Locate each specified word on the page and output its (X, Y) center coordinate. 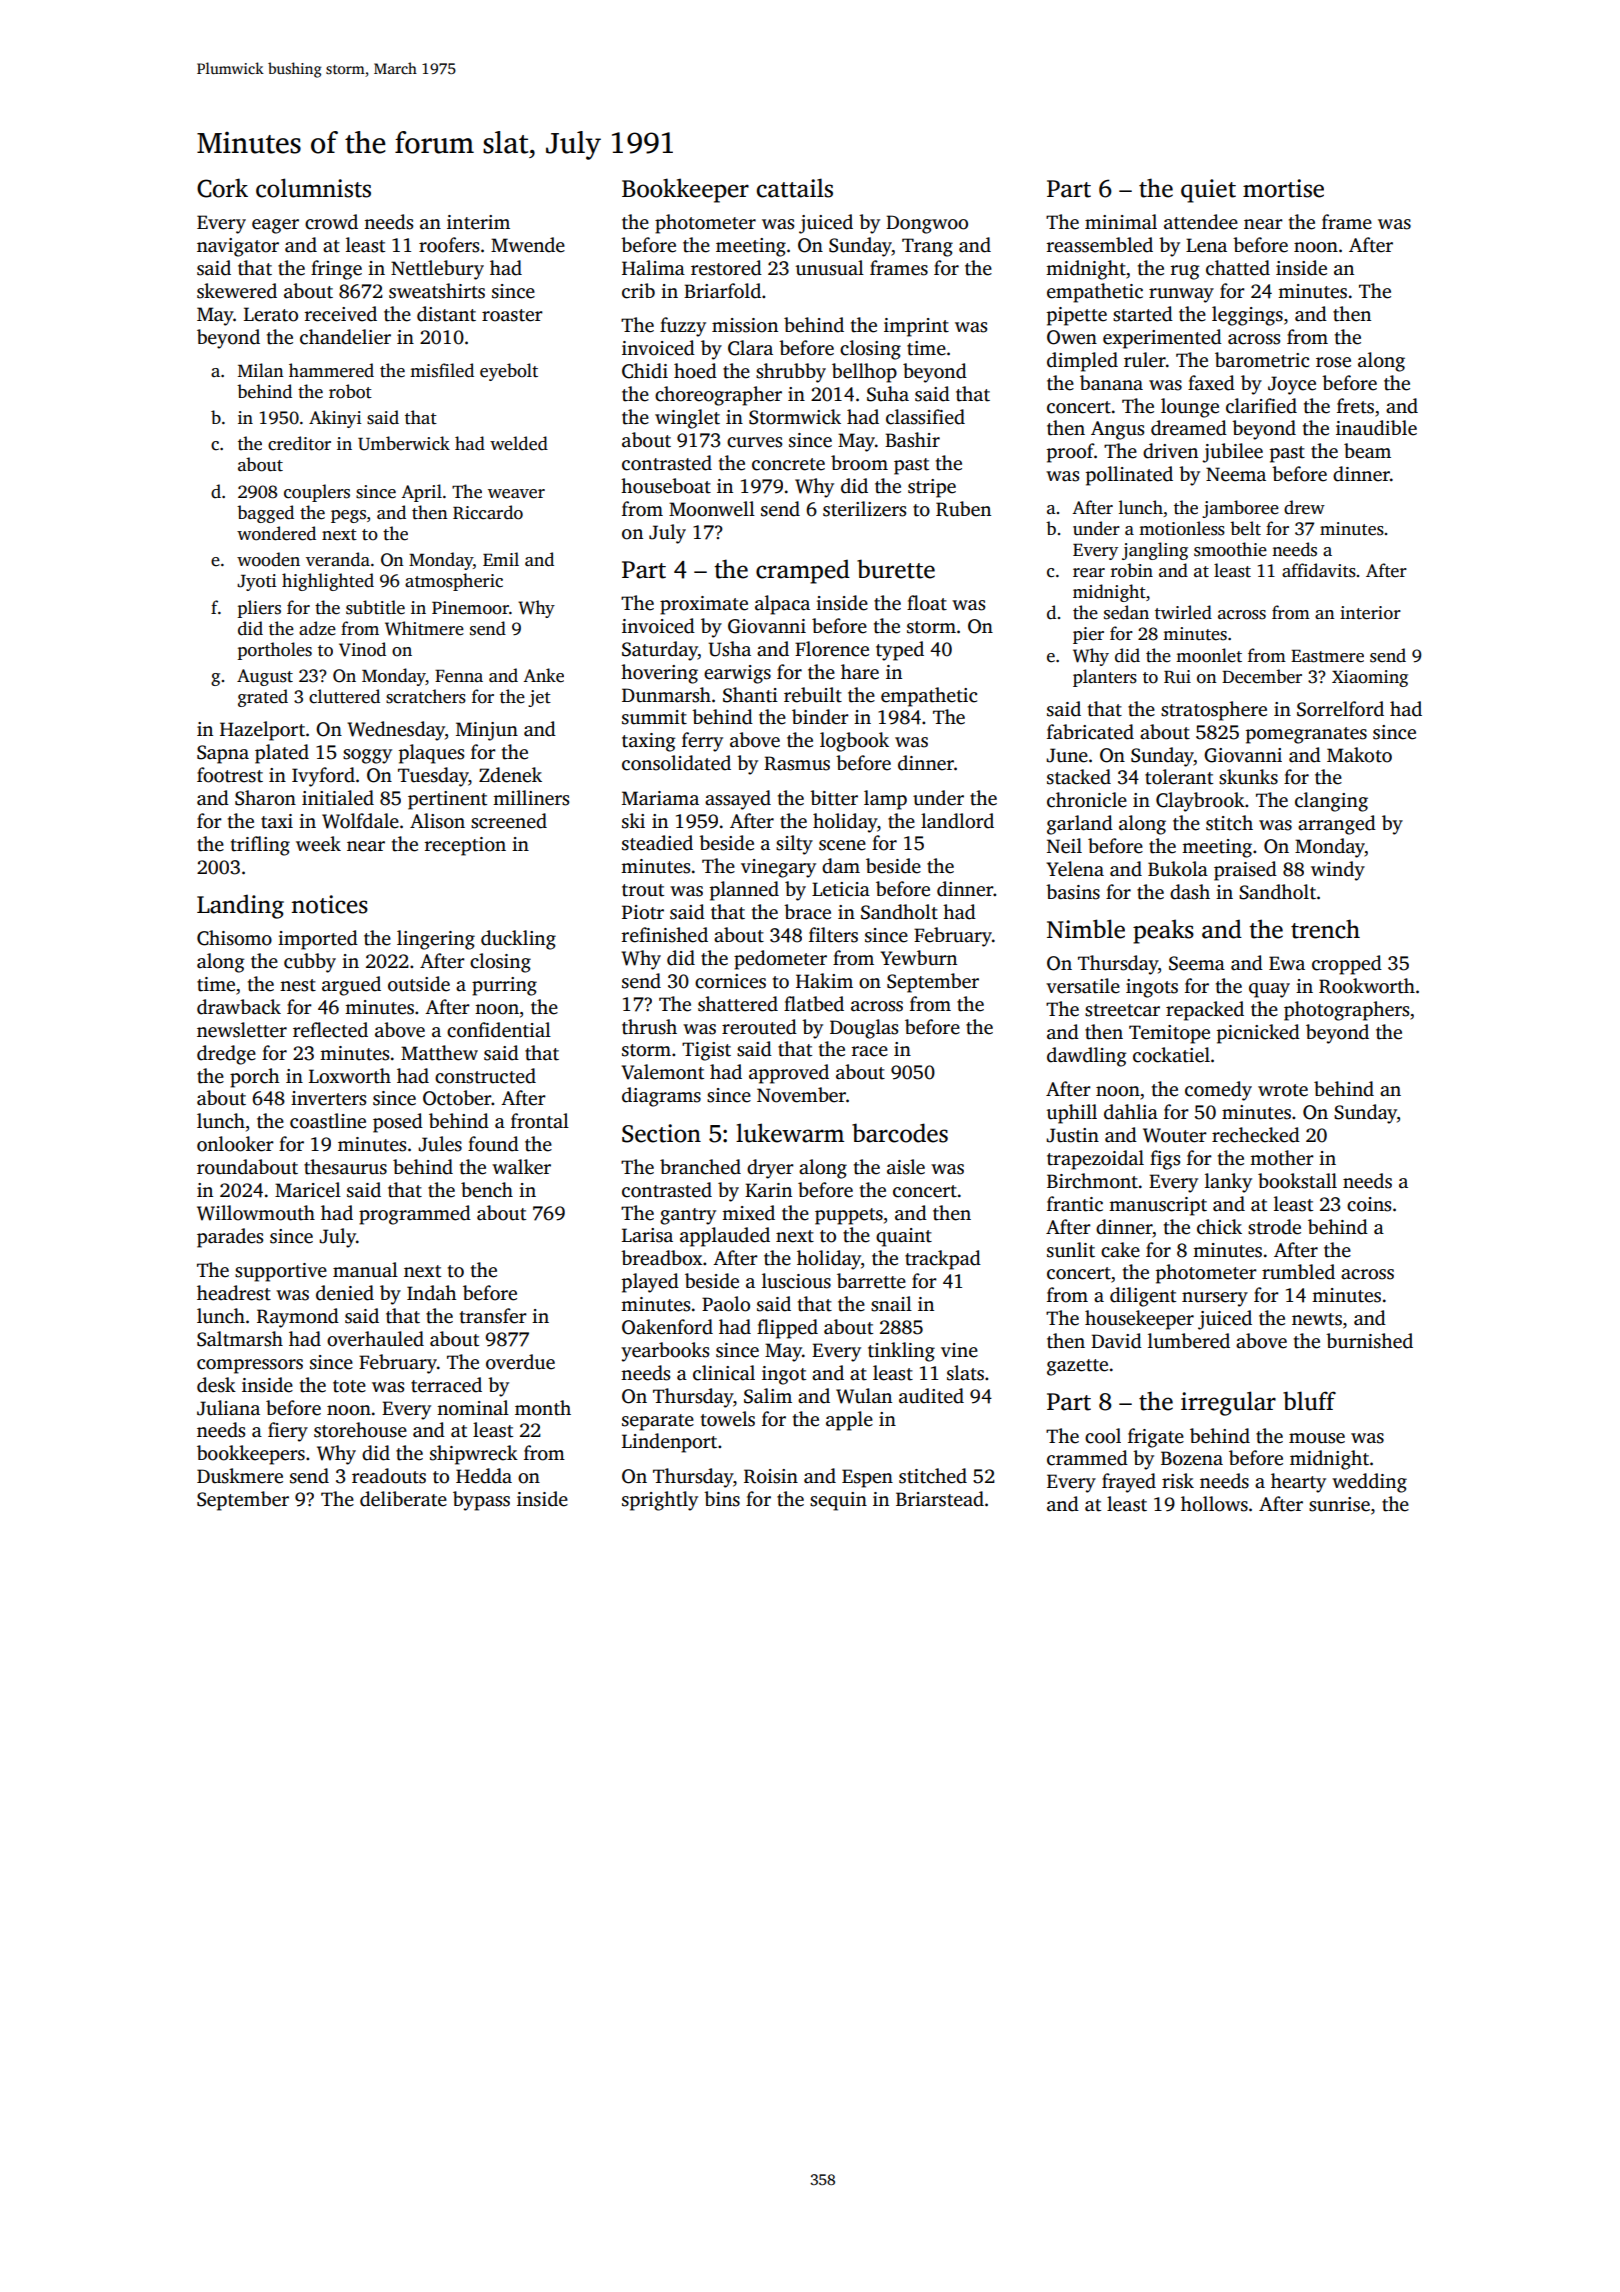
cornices (730, 981)
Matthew (439, 1053)
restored (726, 268)
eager (275, 226)
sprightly (660, 1501)
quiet (1208, 191)
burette (896, 569)
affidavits (1319, 570)
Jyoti (256, 582)
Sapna (223, 754)
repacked (1205, 1011)
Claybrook (1200, 802)
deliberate (403, 1499)
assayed (738, 800)
